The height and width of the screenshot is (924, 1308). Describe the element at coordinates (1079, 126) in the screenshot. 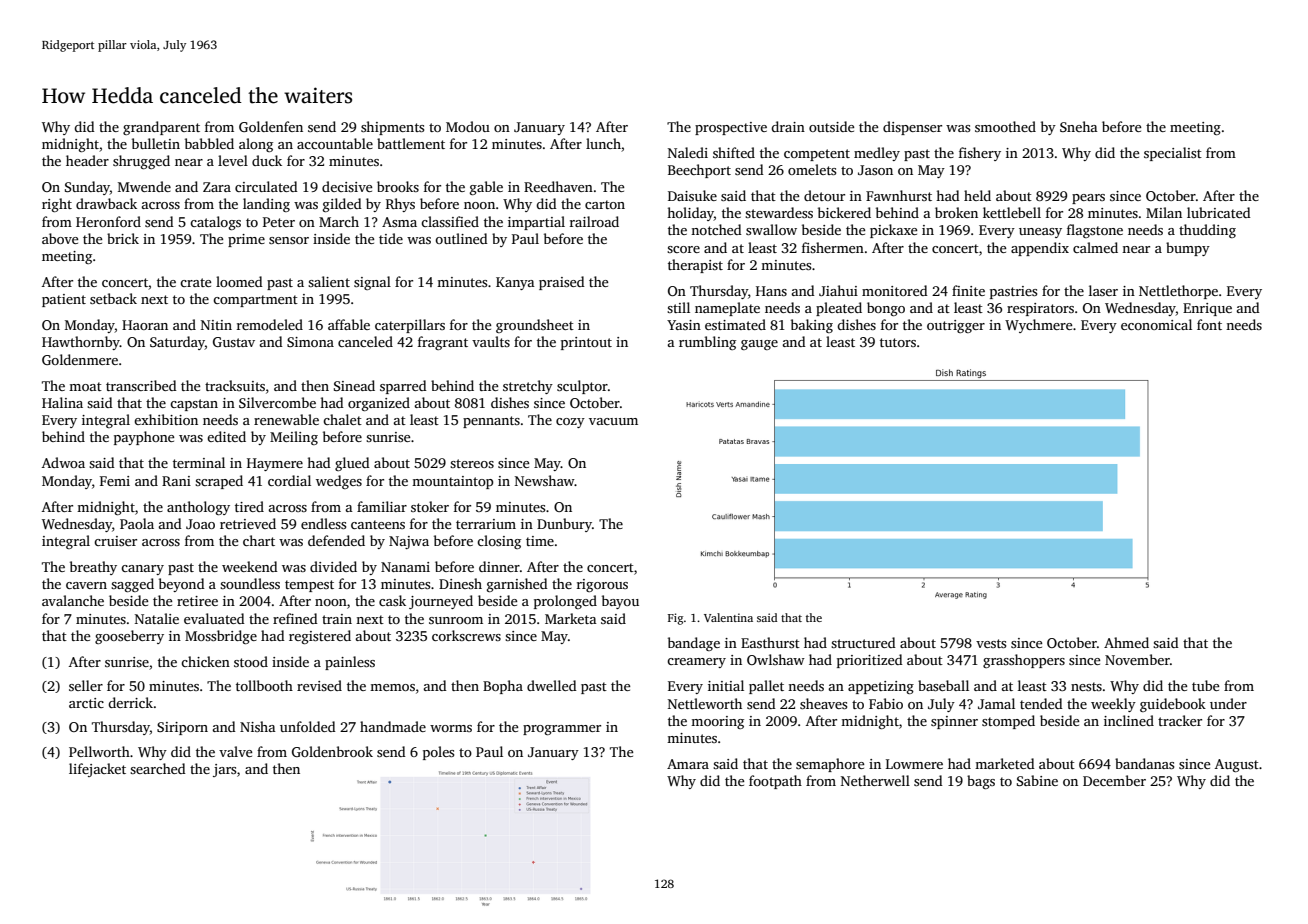

I see `Sneha` at that location.
